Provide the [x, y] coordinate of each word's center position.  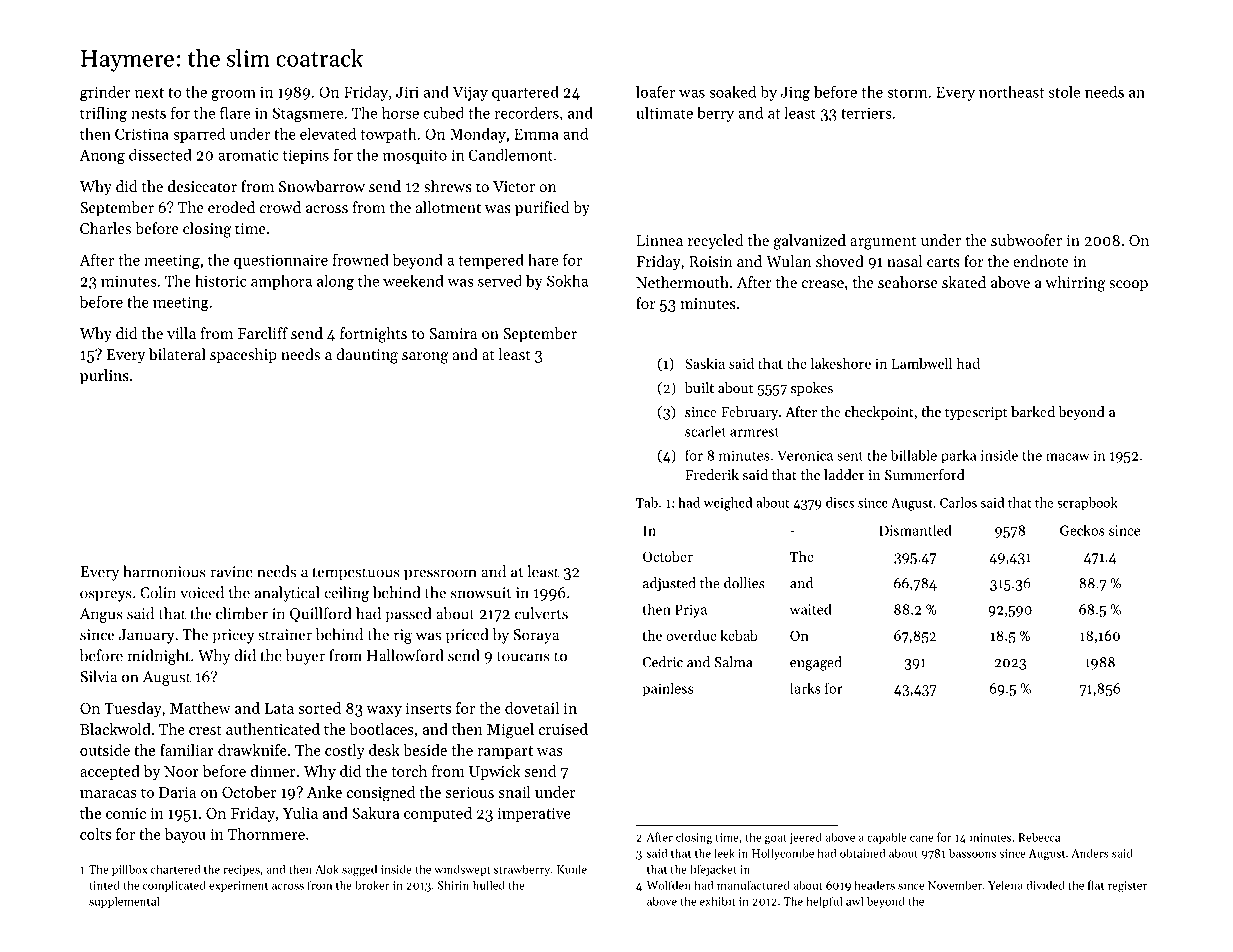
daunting [367, 356]
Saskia [705, 363]
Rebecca [1039, 837]
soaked [732, 92]
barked [1033, 411]
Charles [105, 228]
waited [811, 609]
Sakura [376, 813]
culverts [541, 613]
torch [409, 771]
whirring [1075, 284]
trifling [103, 114]
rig [403, 636]
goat [776, 839]
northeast [1011, 92]
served [500, 281]
